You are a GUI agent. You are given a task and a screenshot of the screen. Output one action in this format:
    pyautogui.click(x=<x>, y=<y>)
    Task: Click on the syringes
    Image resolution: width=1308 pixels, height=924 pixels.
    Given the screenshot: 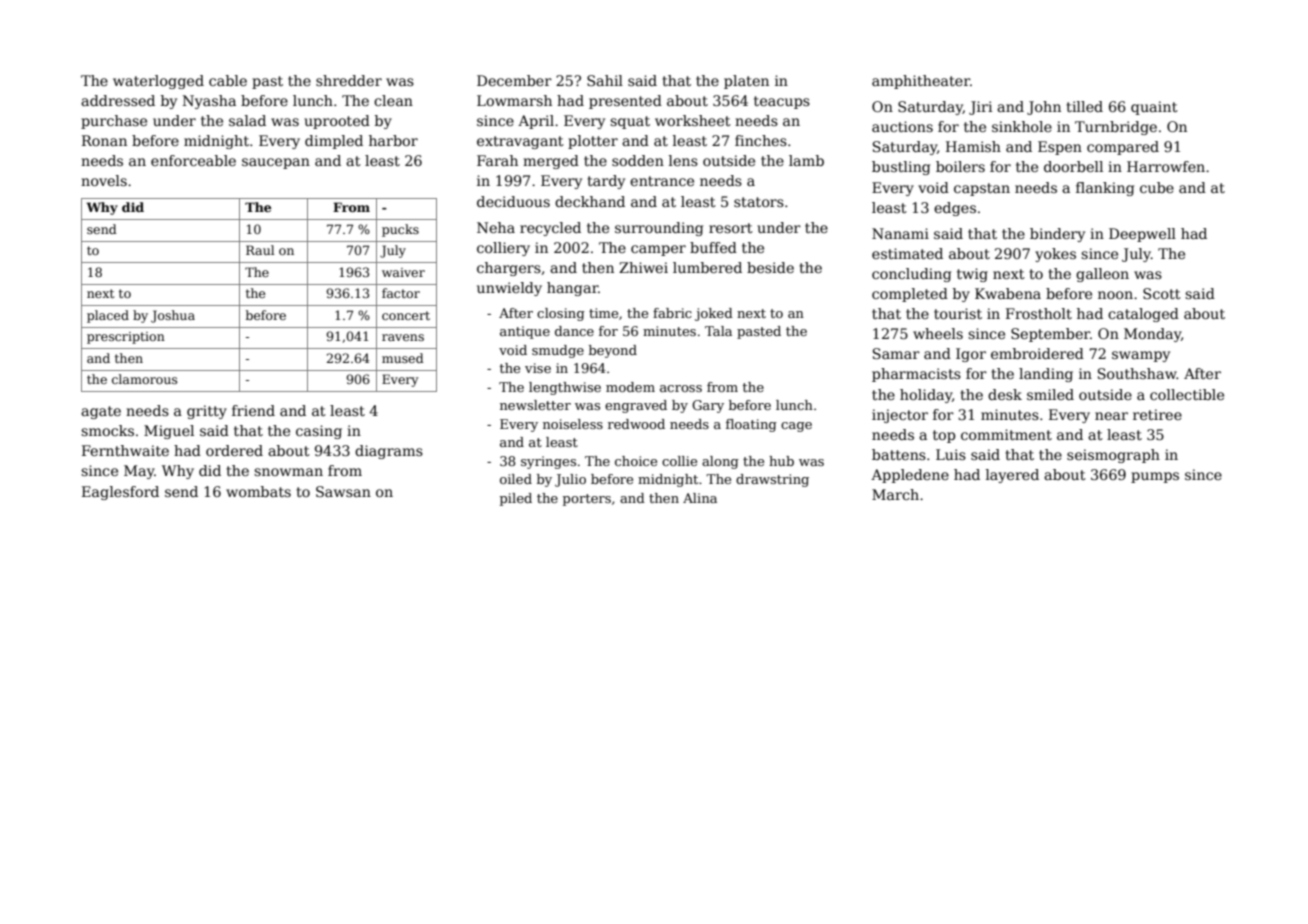 What is the action you would take?
    pyautogui.click(x=548, y=462)
